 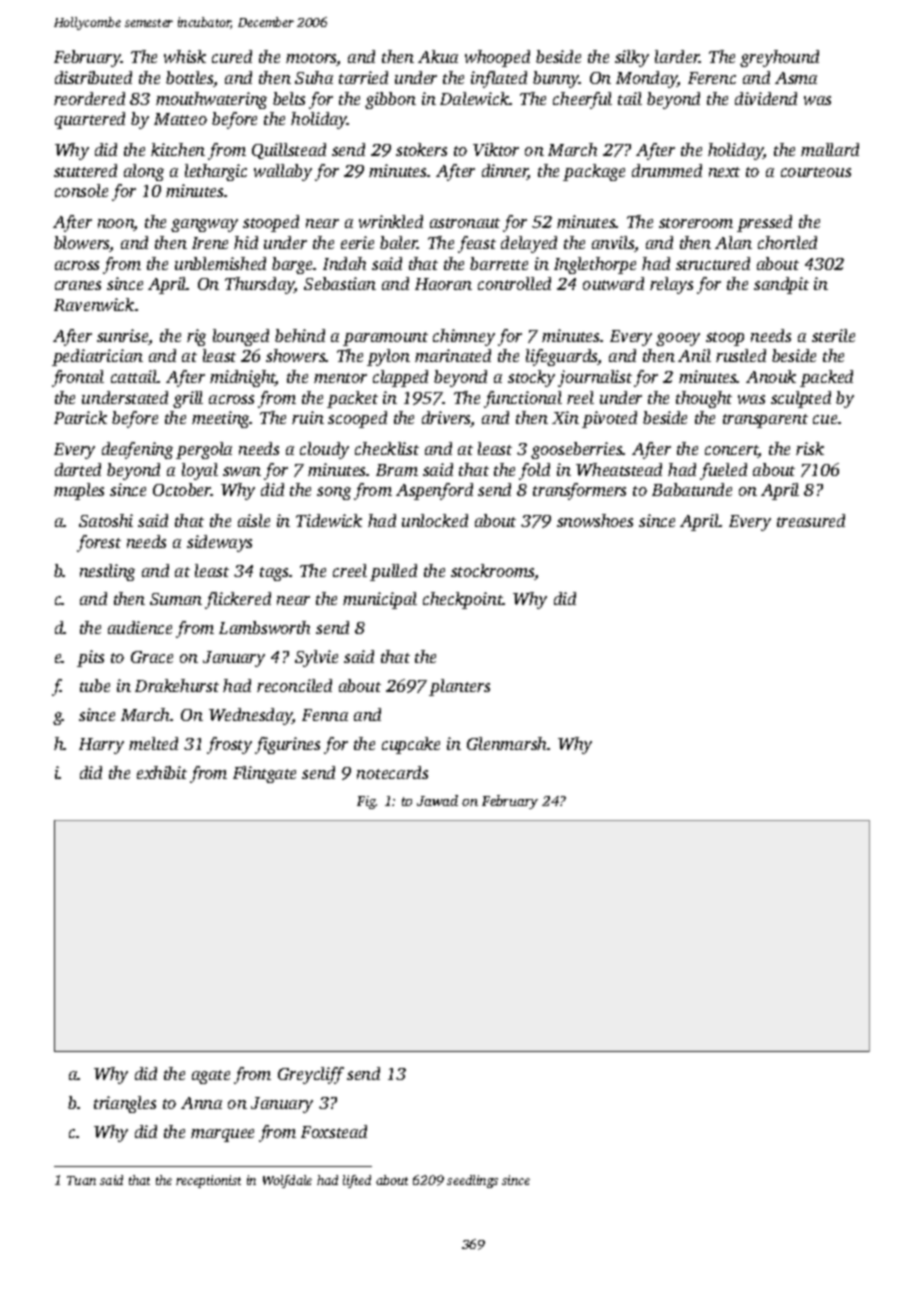 I want to click on Glenmarsh, so click(x=506, y=743).
